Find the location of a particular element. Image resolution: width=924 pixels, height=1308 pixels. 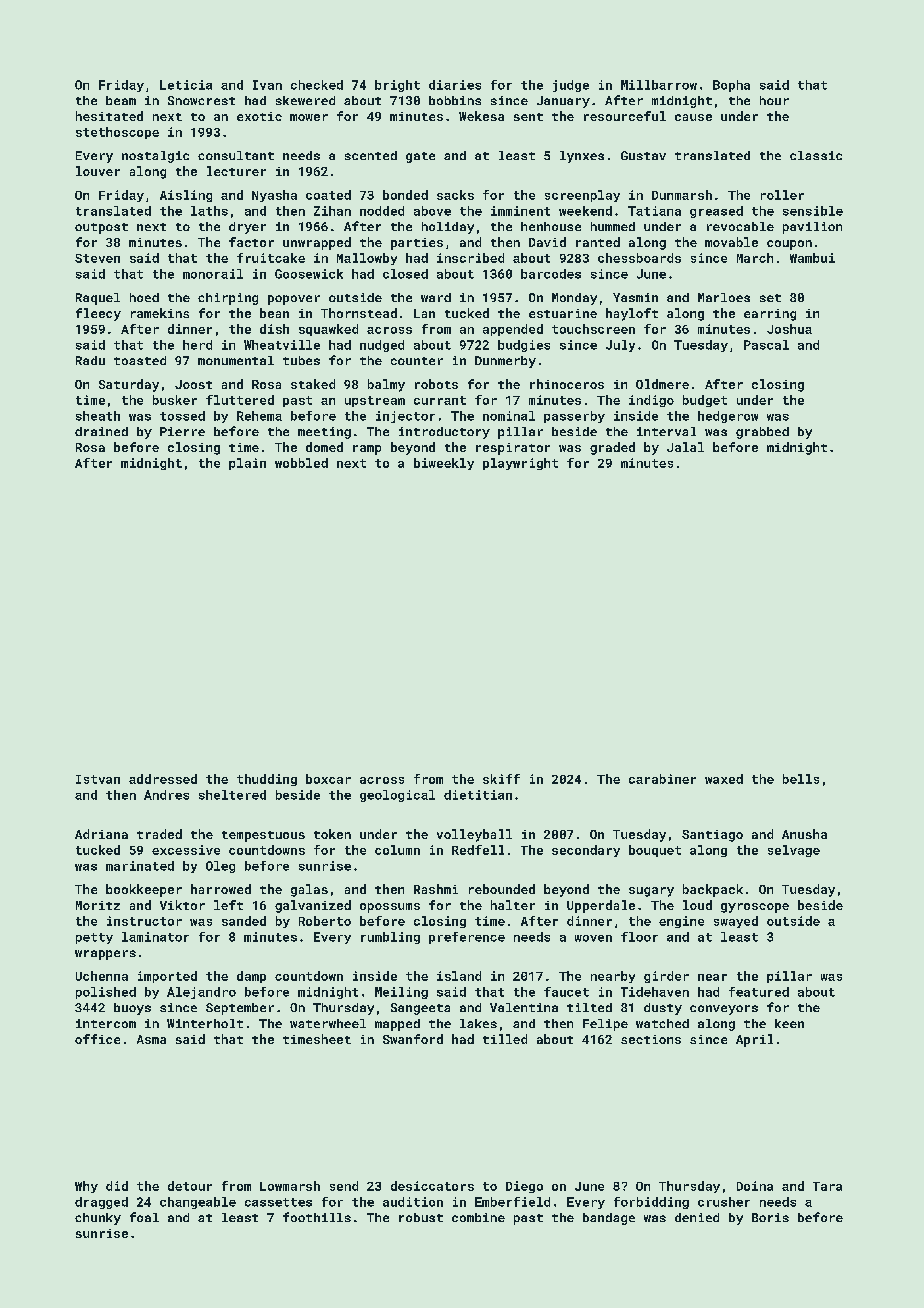

changeable is located at coordinates (198, 1203).
